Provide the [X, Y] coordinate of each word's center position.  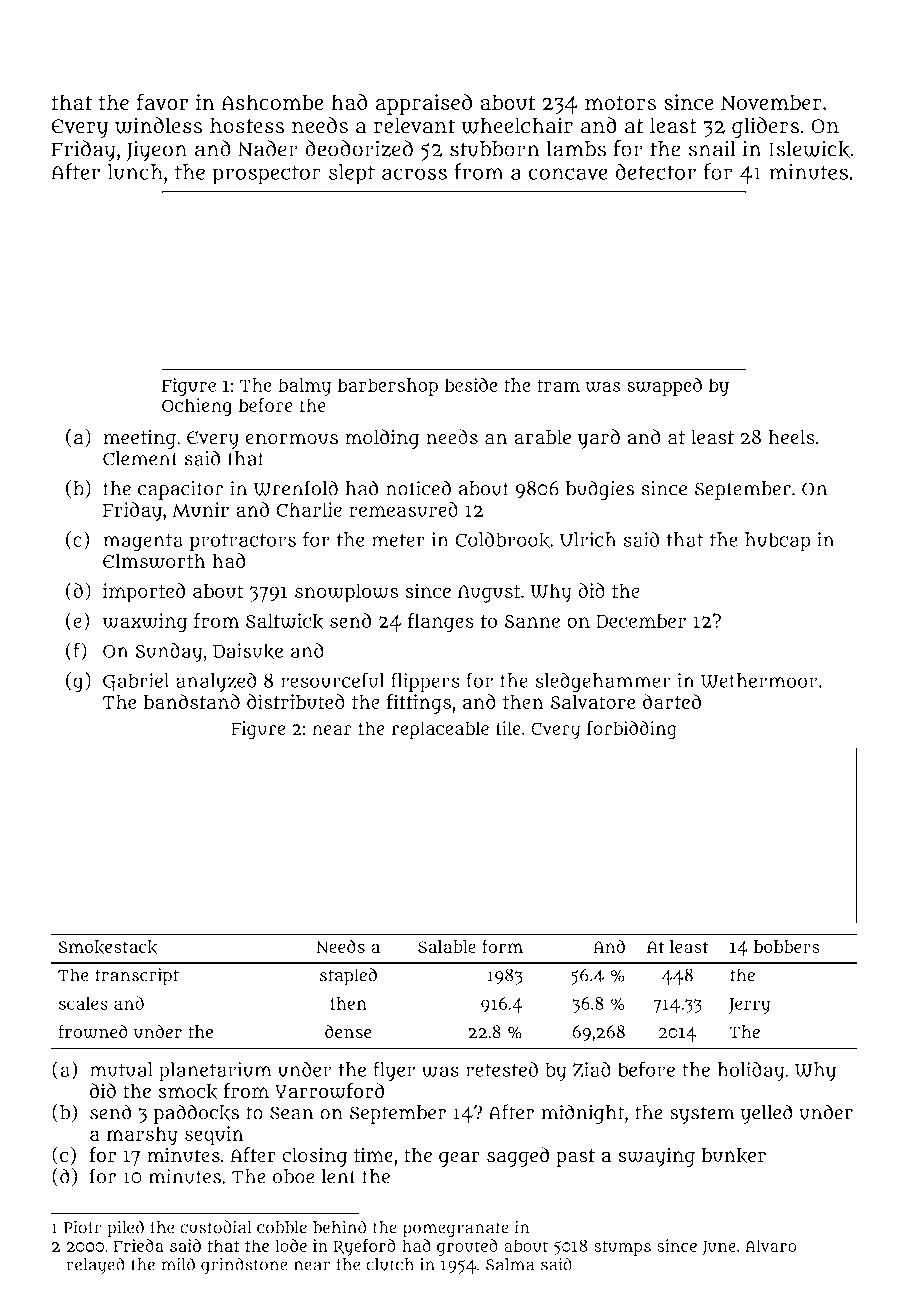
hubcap [778, 542]
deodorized [359, 148]
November [771, 102]
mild [178, 1264]
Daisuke [248, 651]
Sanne [532, 621]
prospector [266, 175]
